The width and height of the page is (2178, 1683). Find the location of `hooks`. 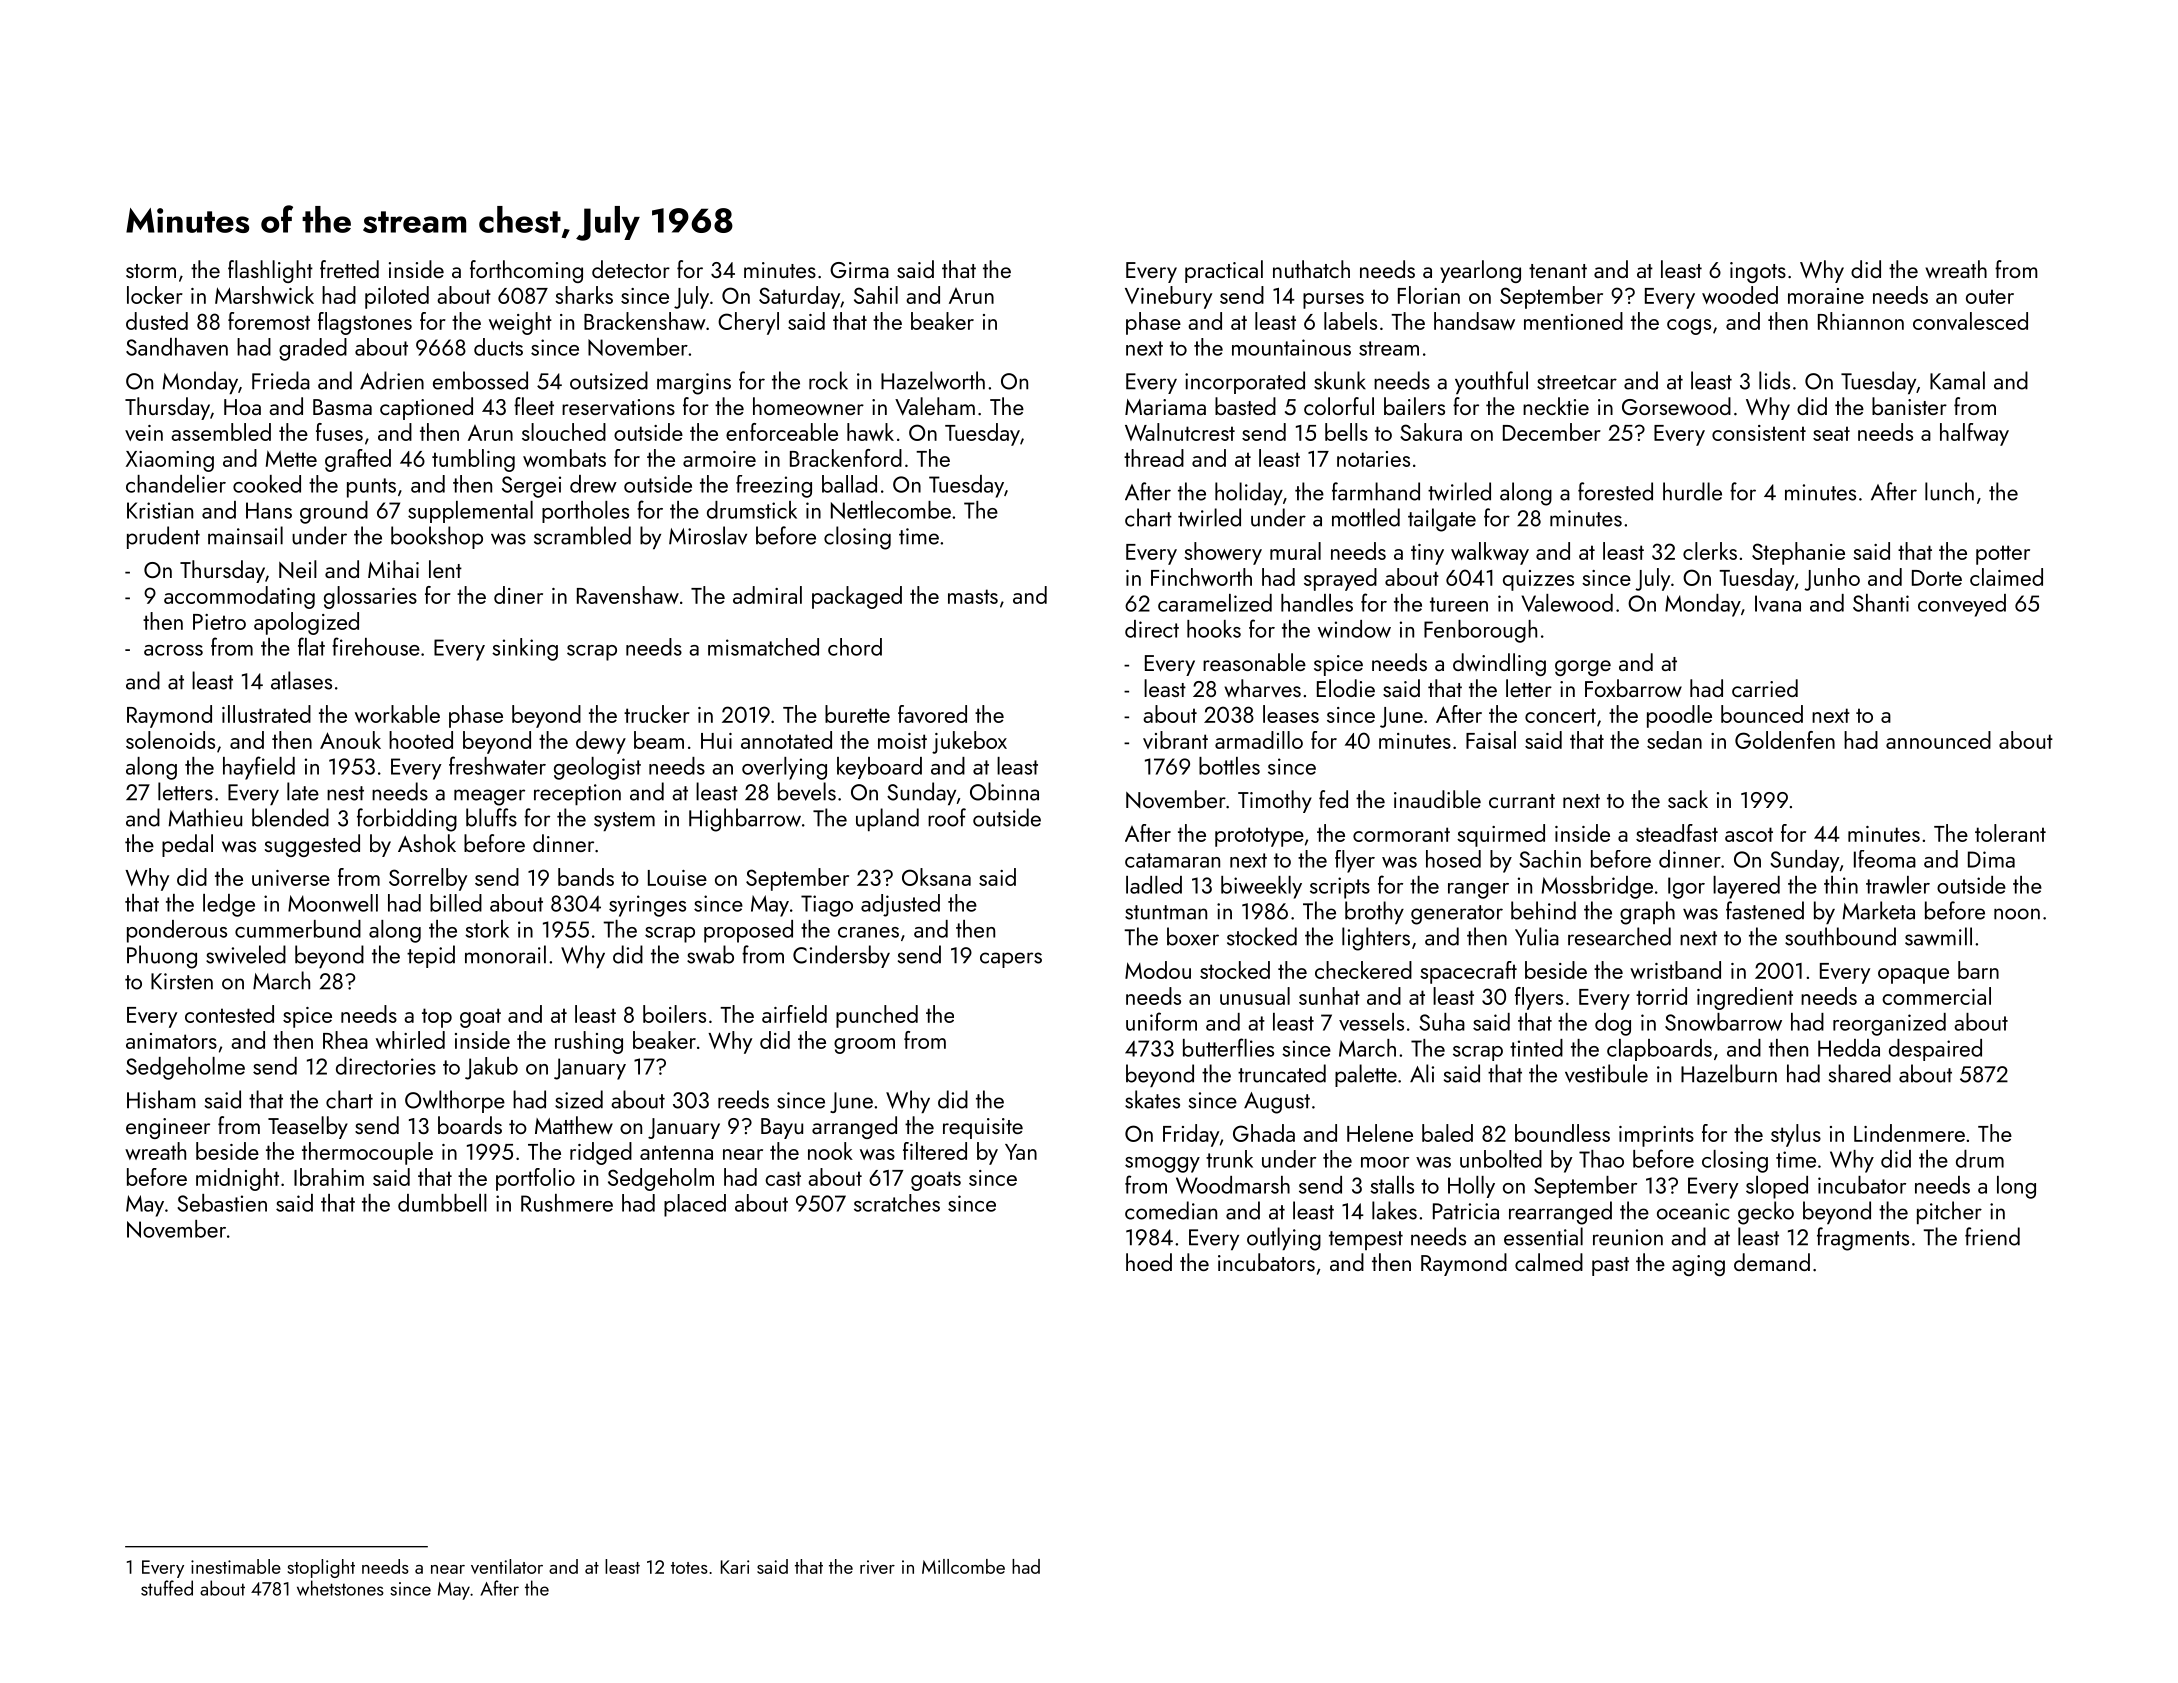

hooks is located at coordinates (1214, 629).
